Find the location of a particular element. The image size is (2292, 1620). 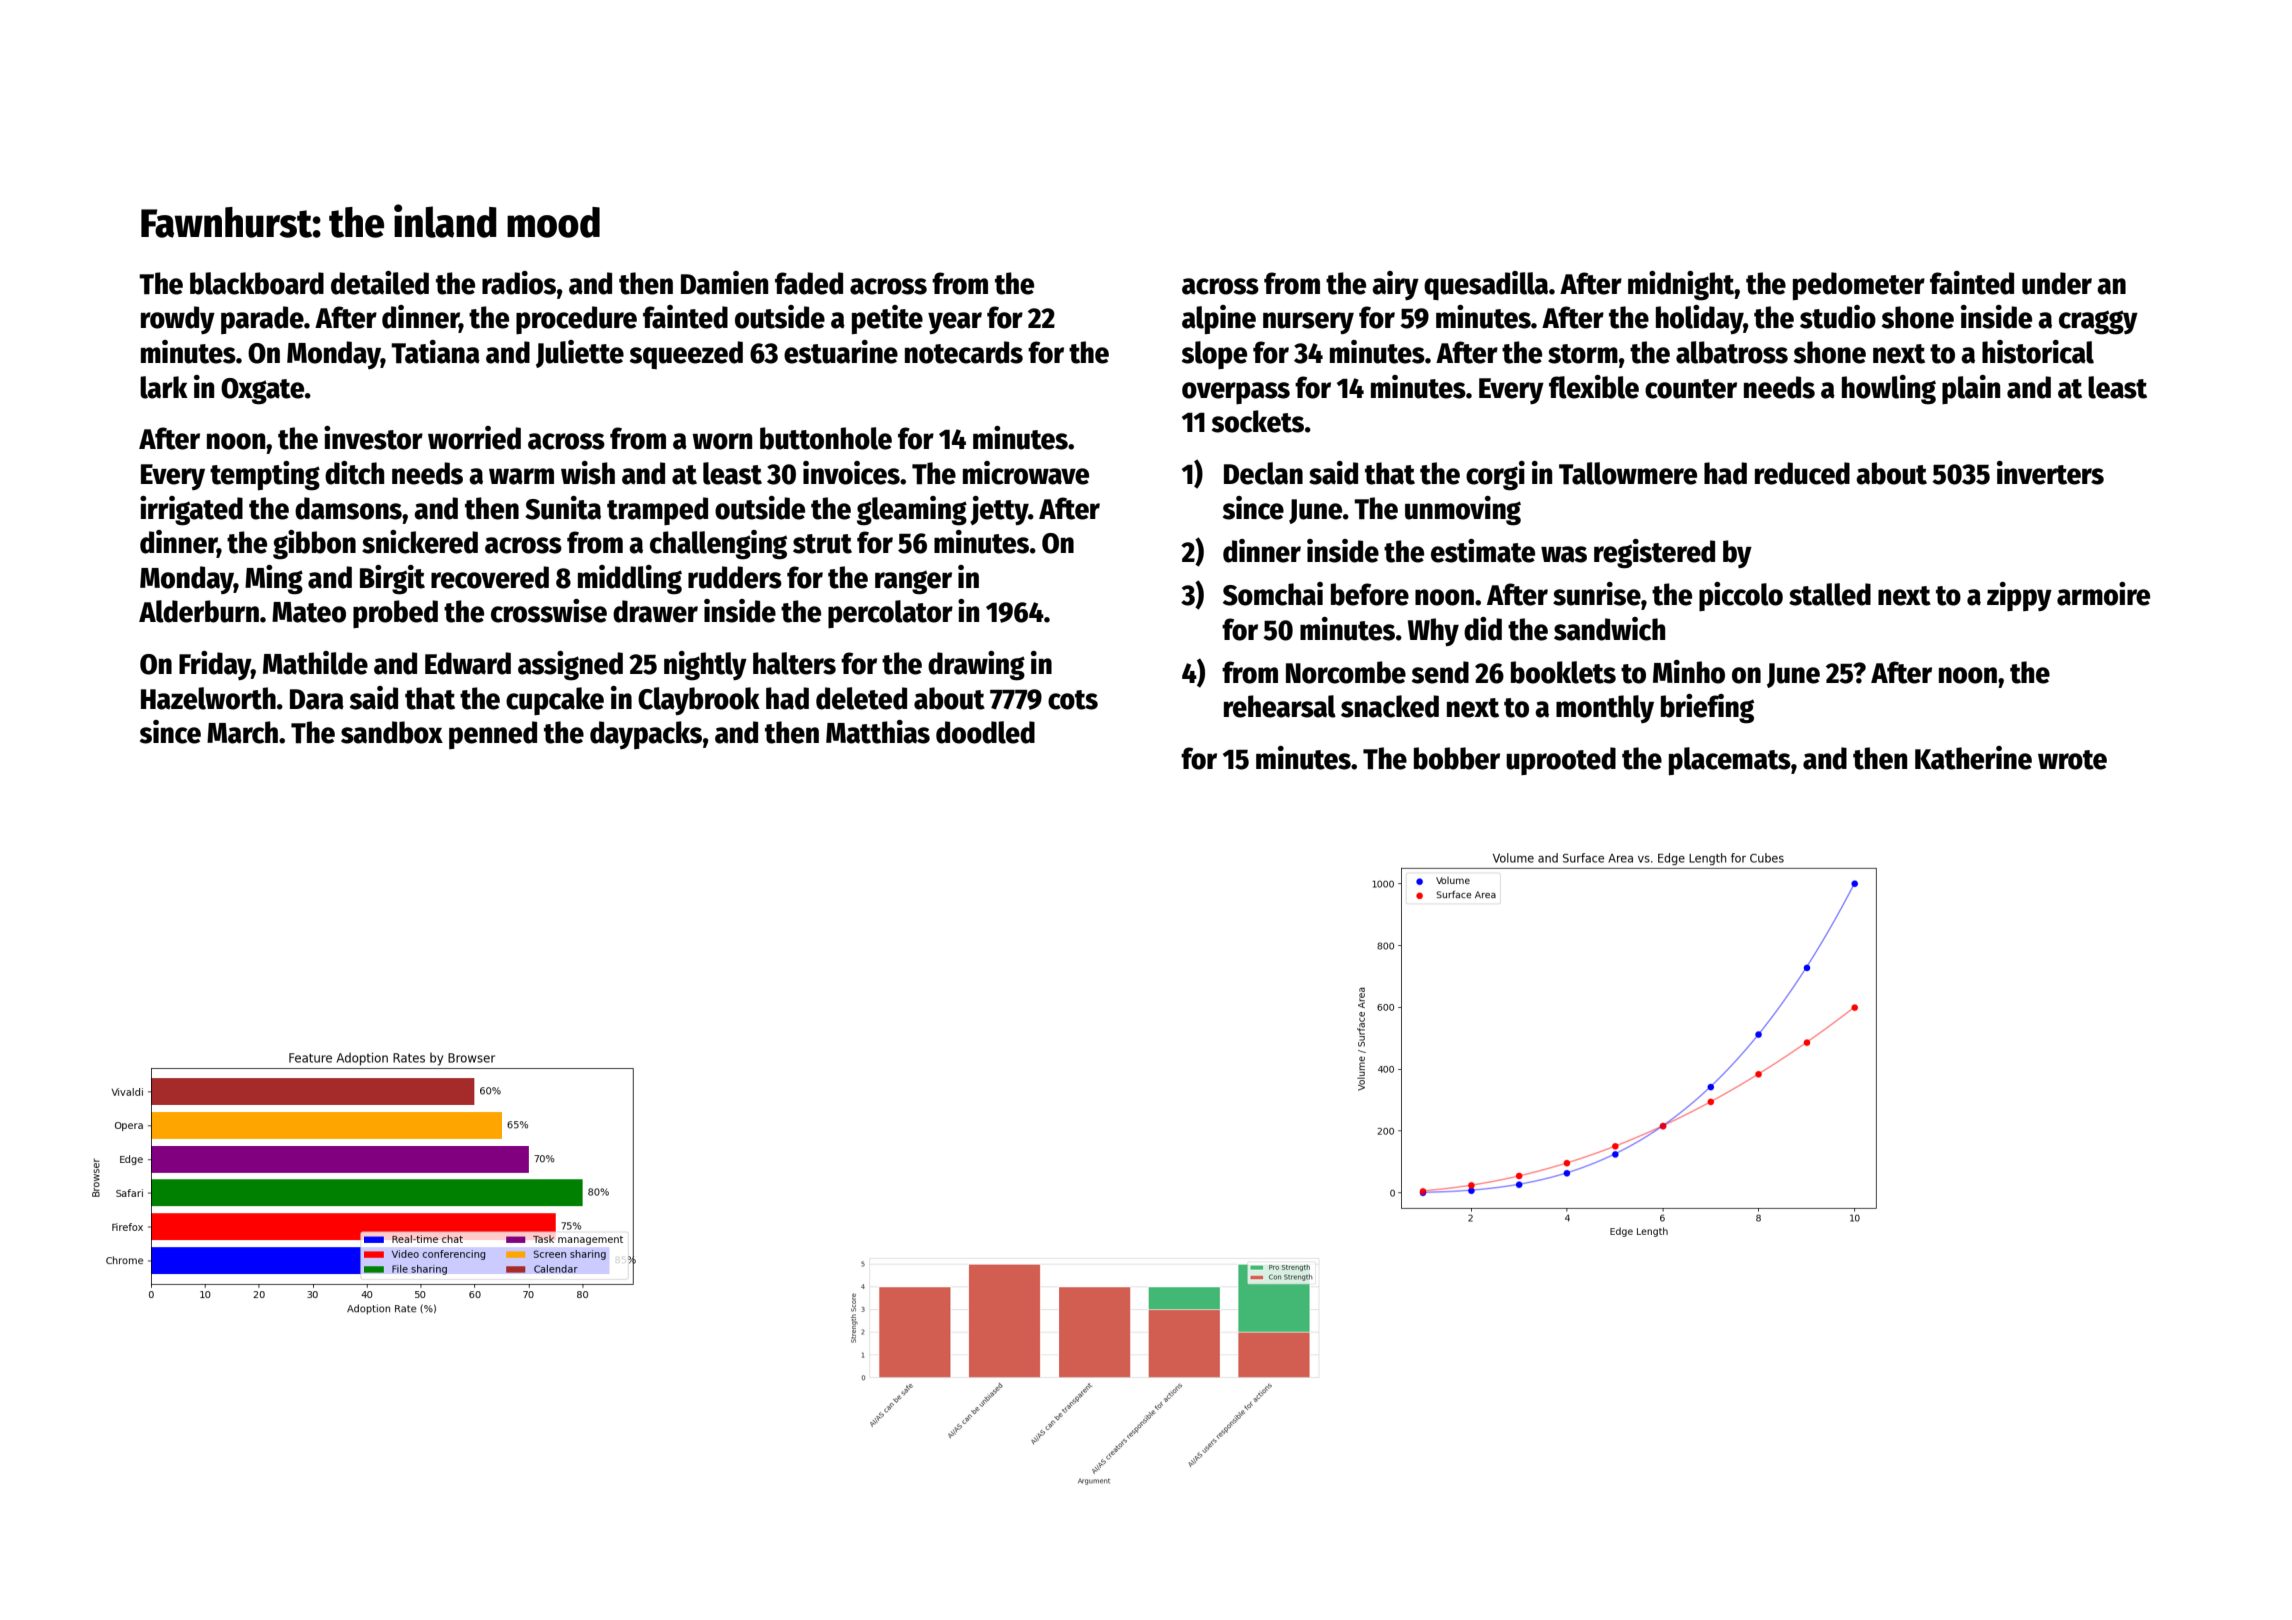

quesadilla is located at coordinates (1486, 285).
